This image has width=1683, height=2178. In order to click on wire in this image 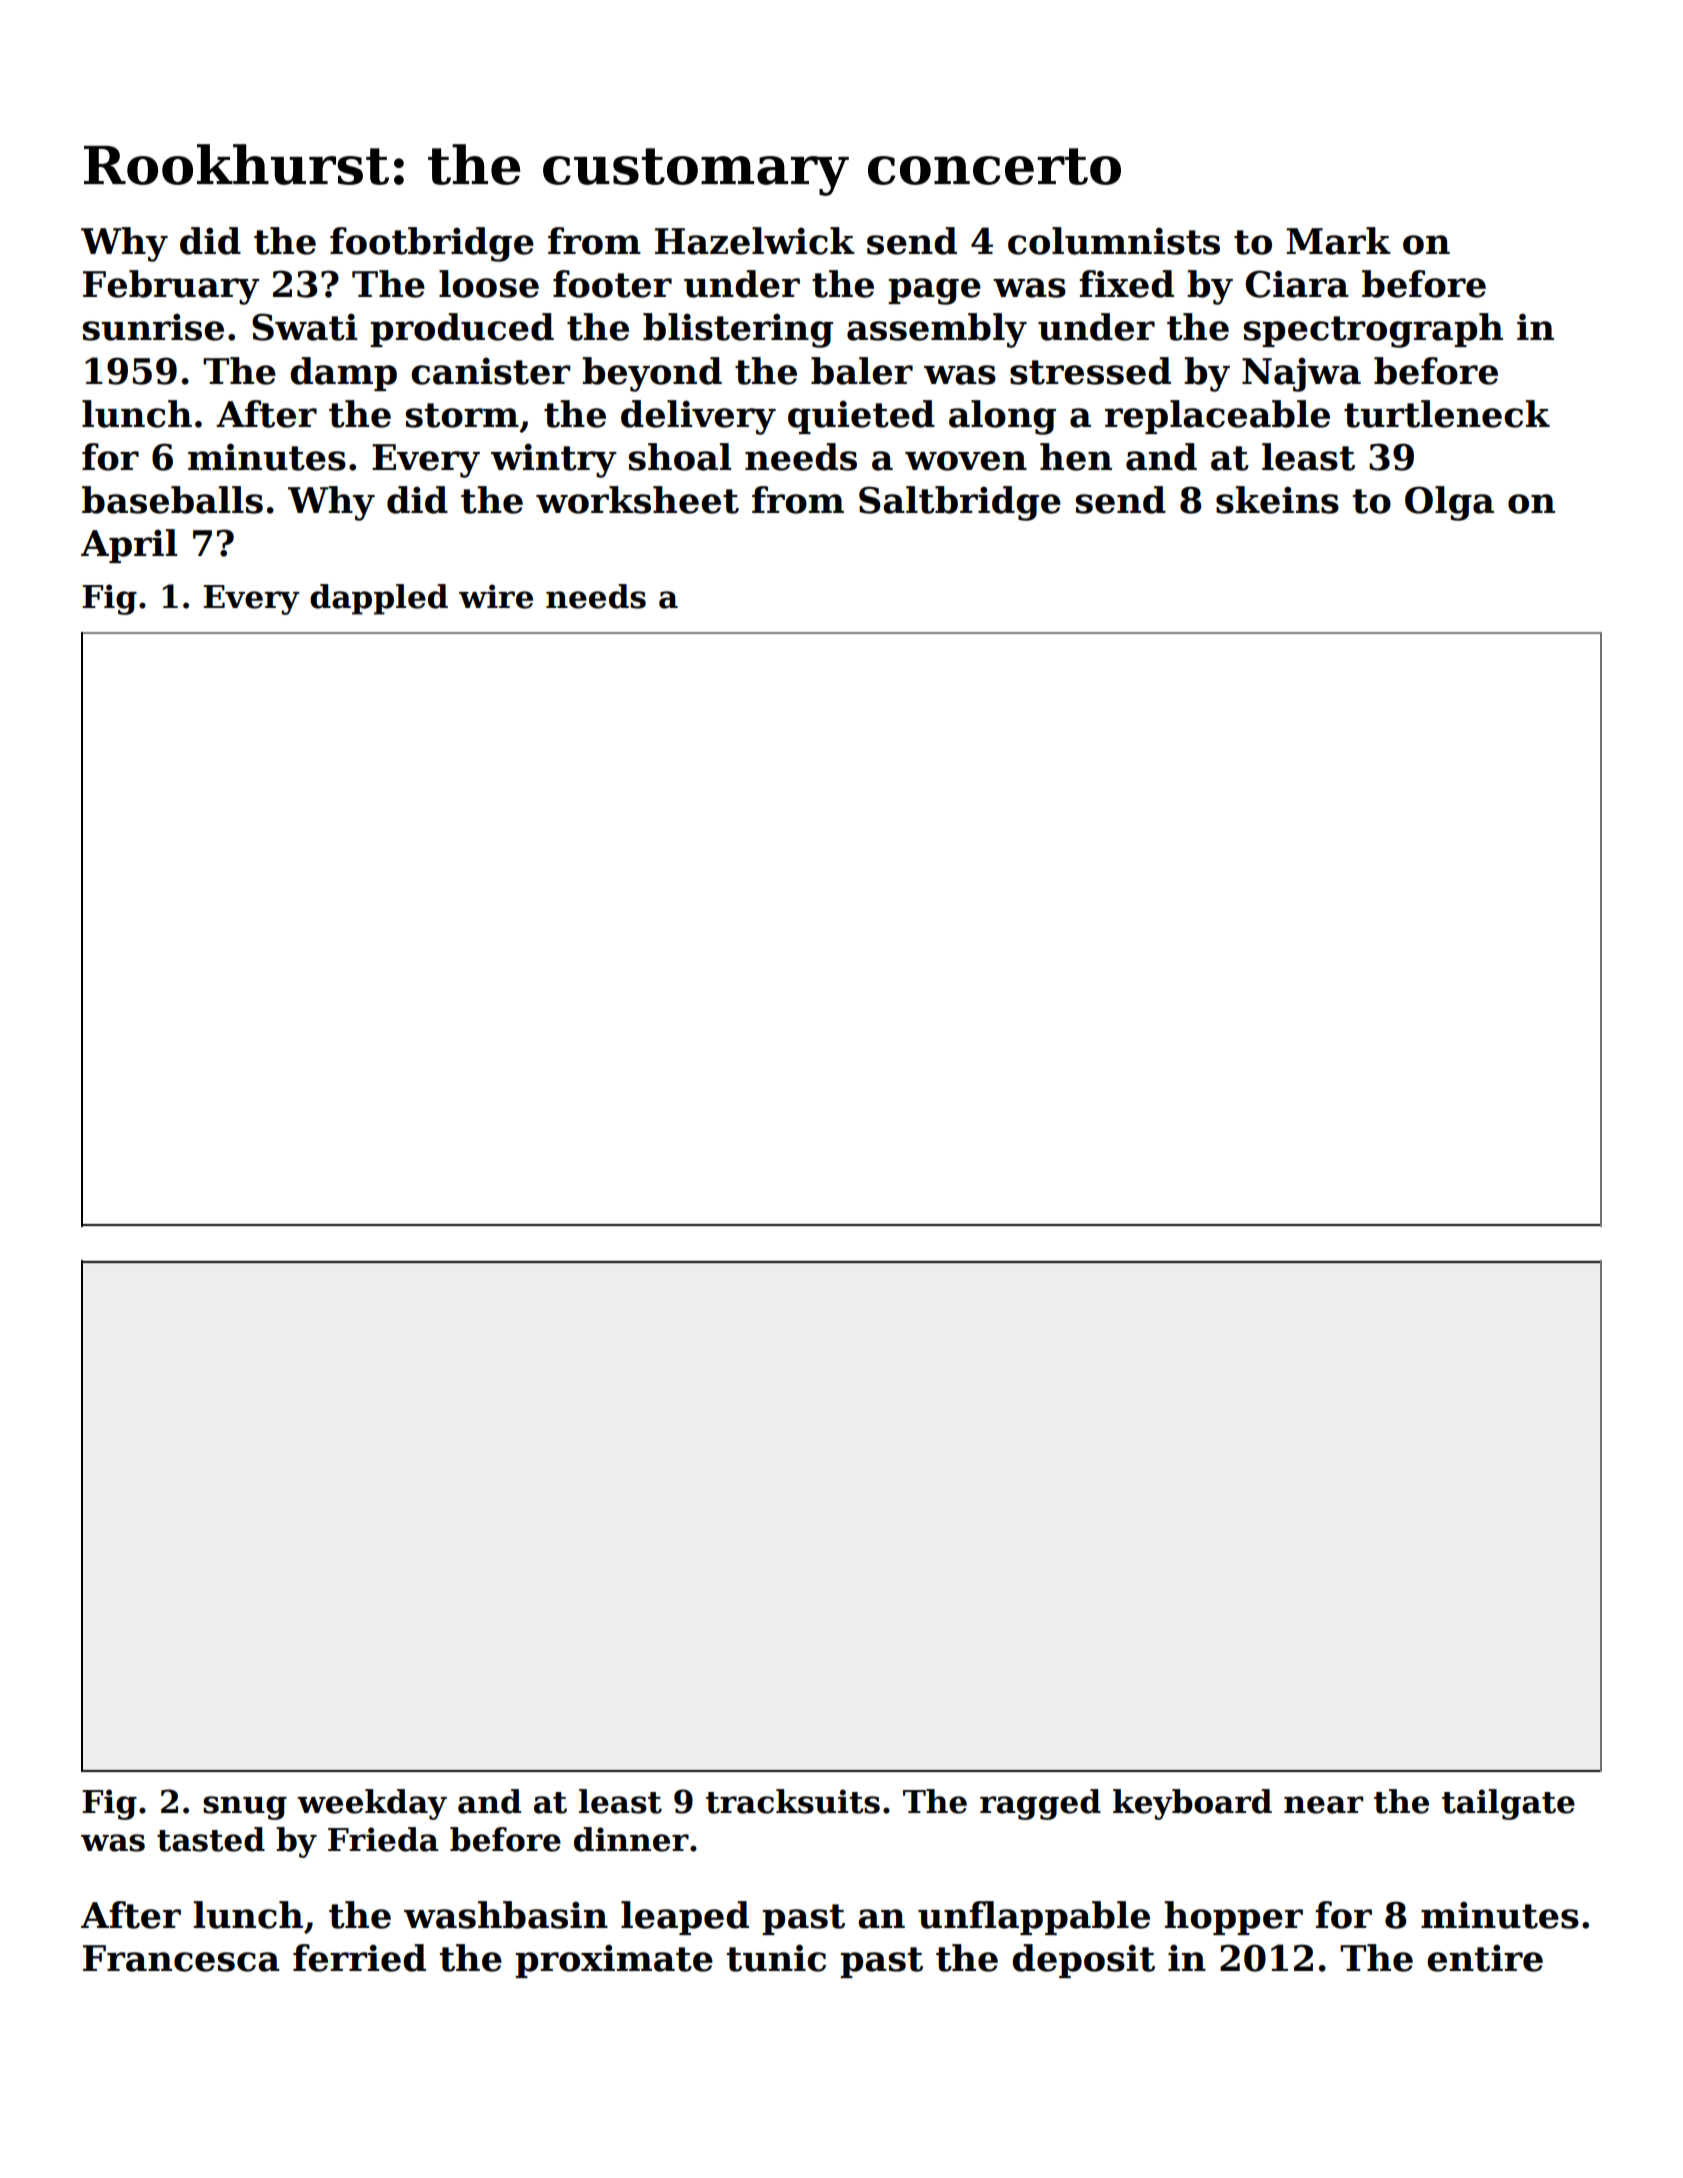, I will do `click(496, 596)`.
